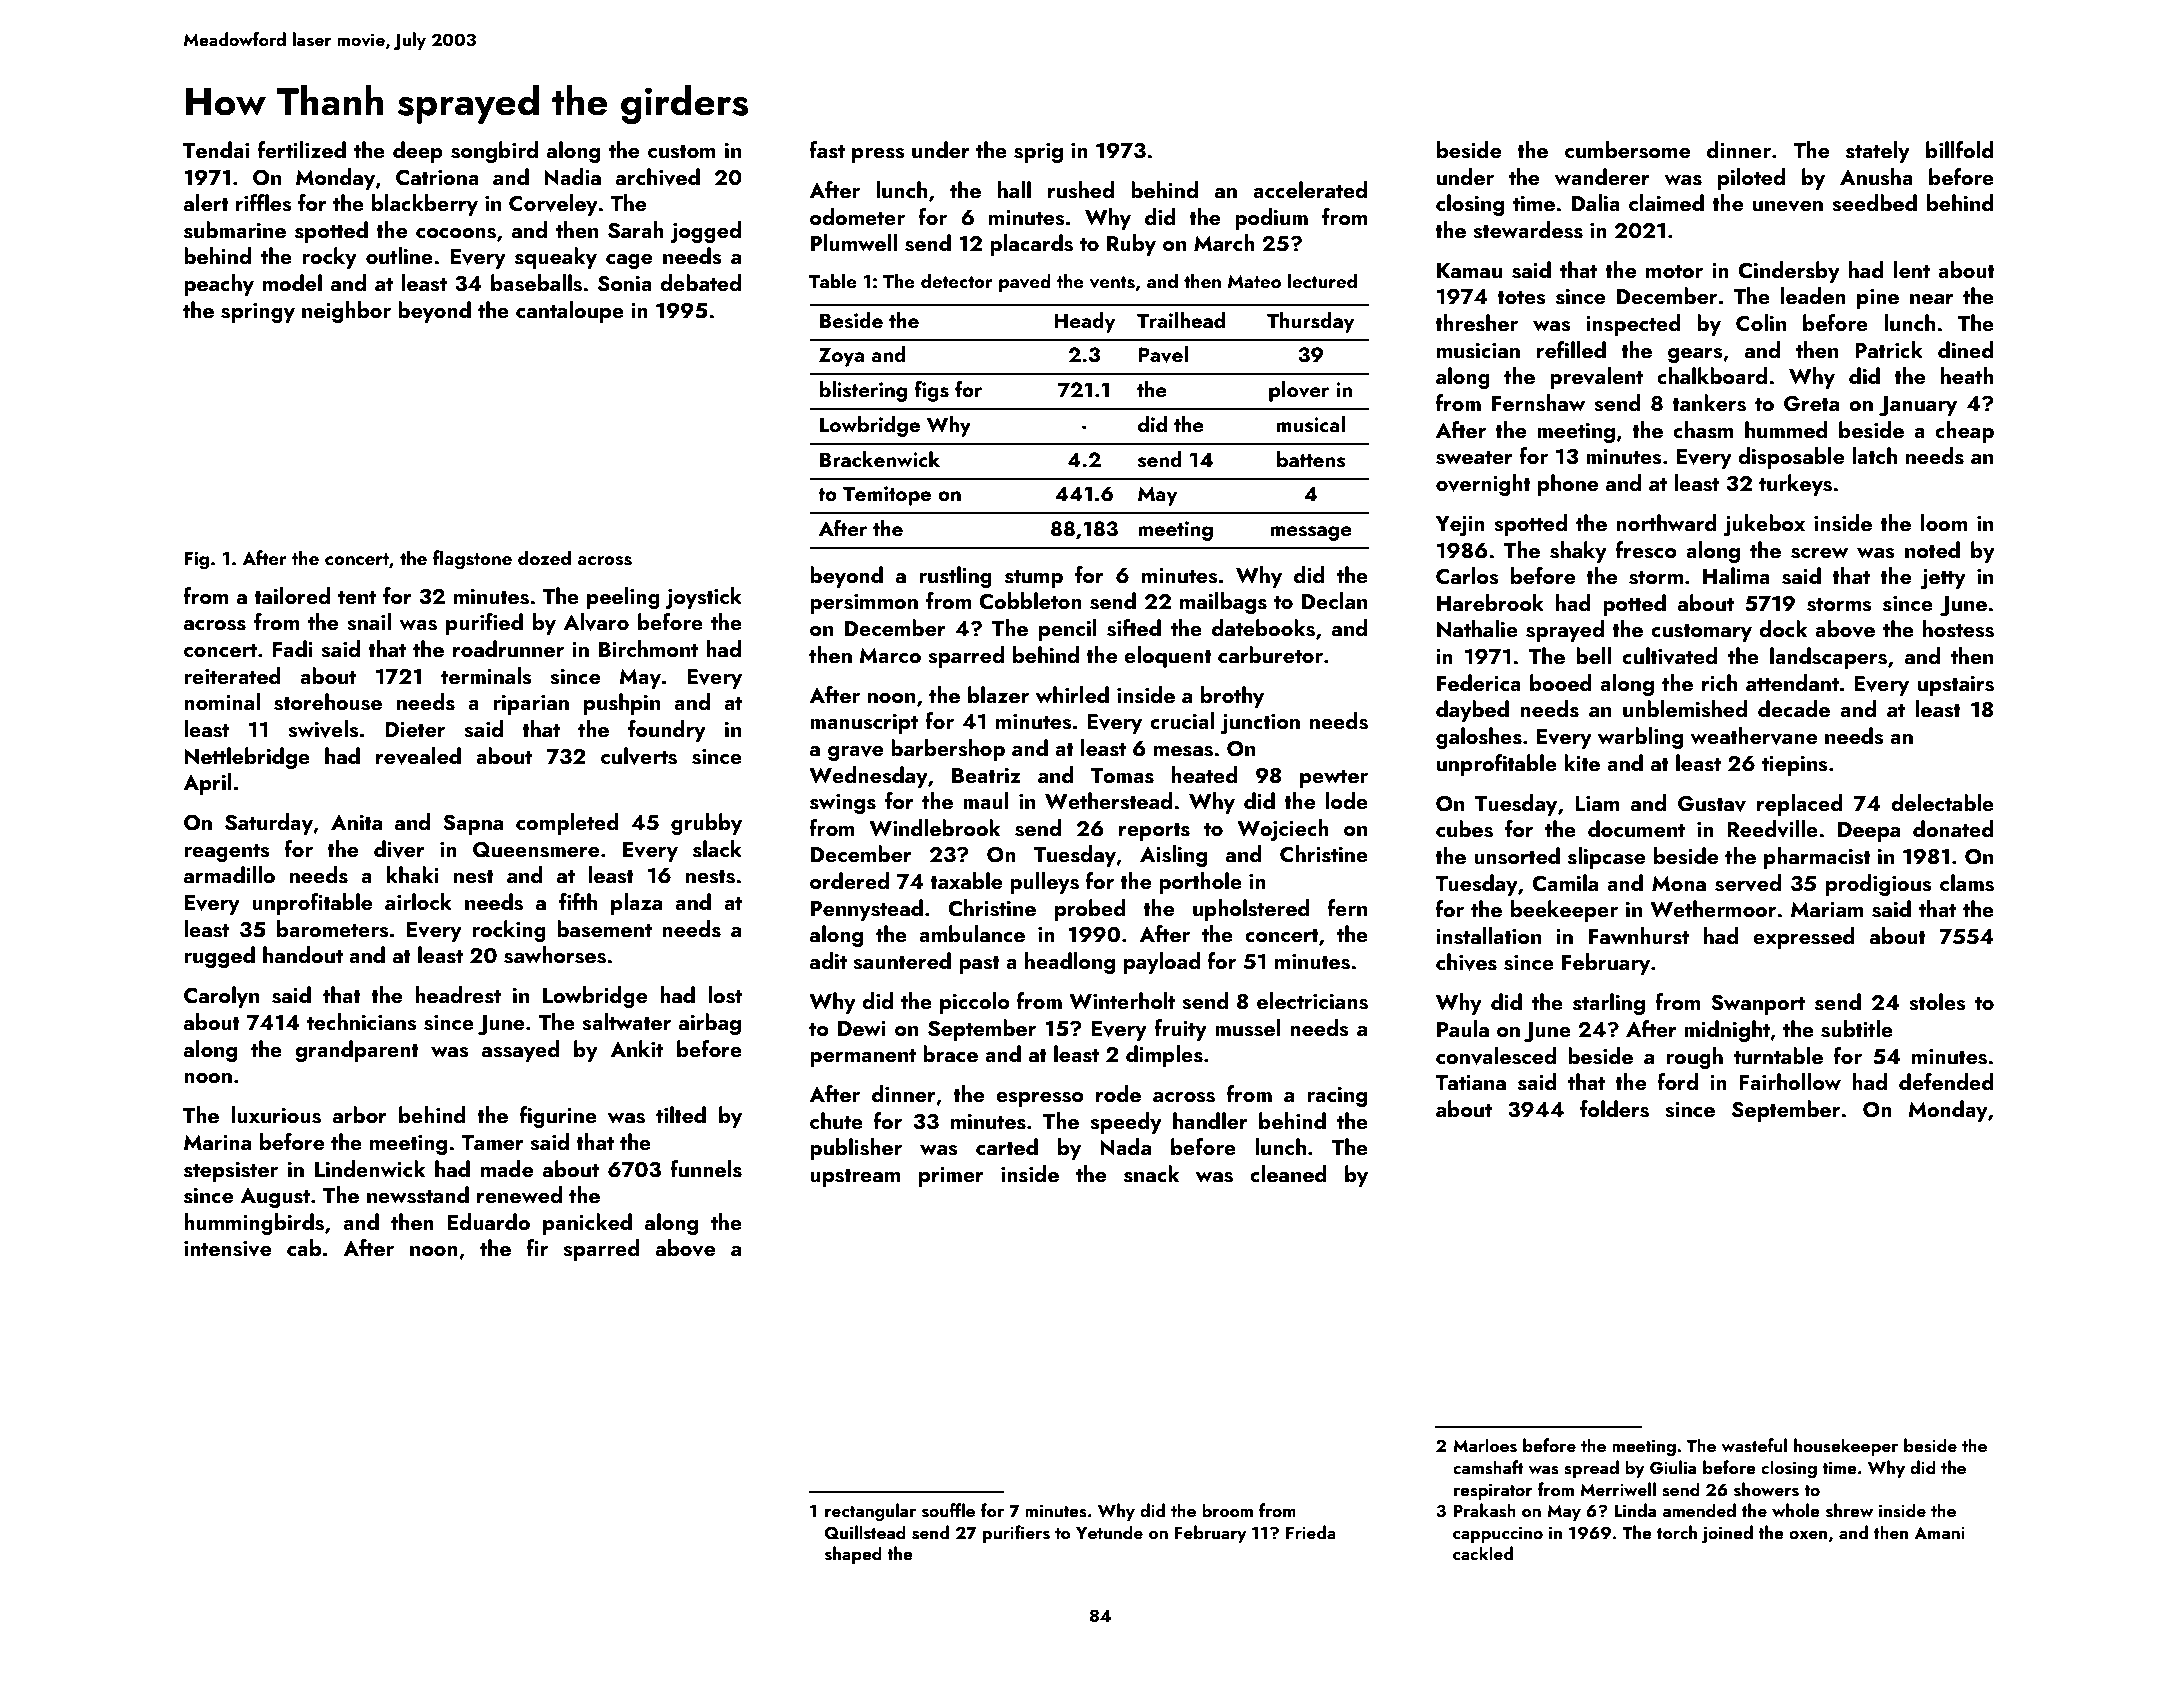 This screenshot has height=1683, width=2178. What do you see at coordinates (1469, 270) in the screenshot?
I see `Kamau` at bounding box center [1469, 270].
